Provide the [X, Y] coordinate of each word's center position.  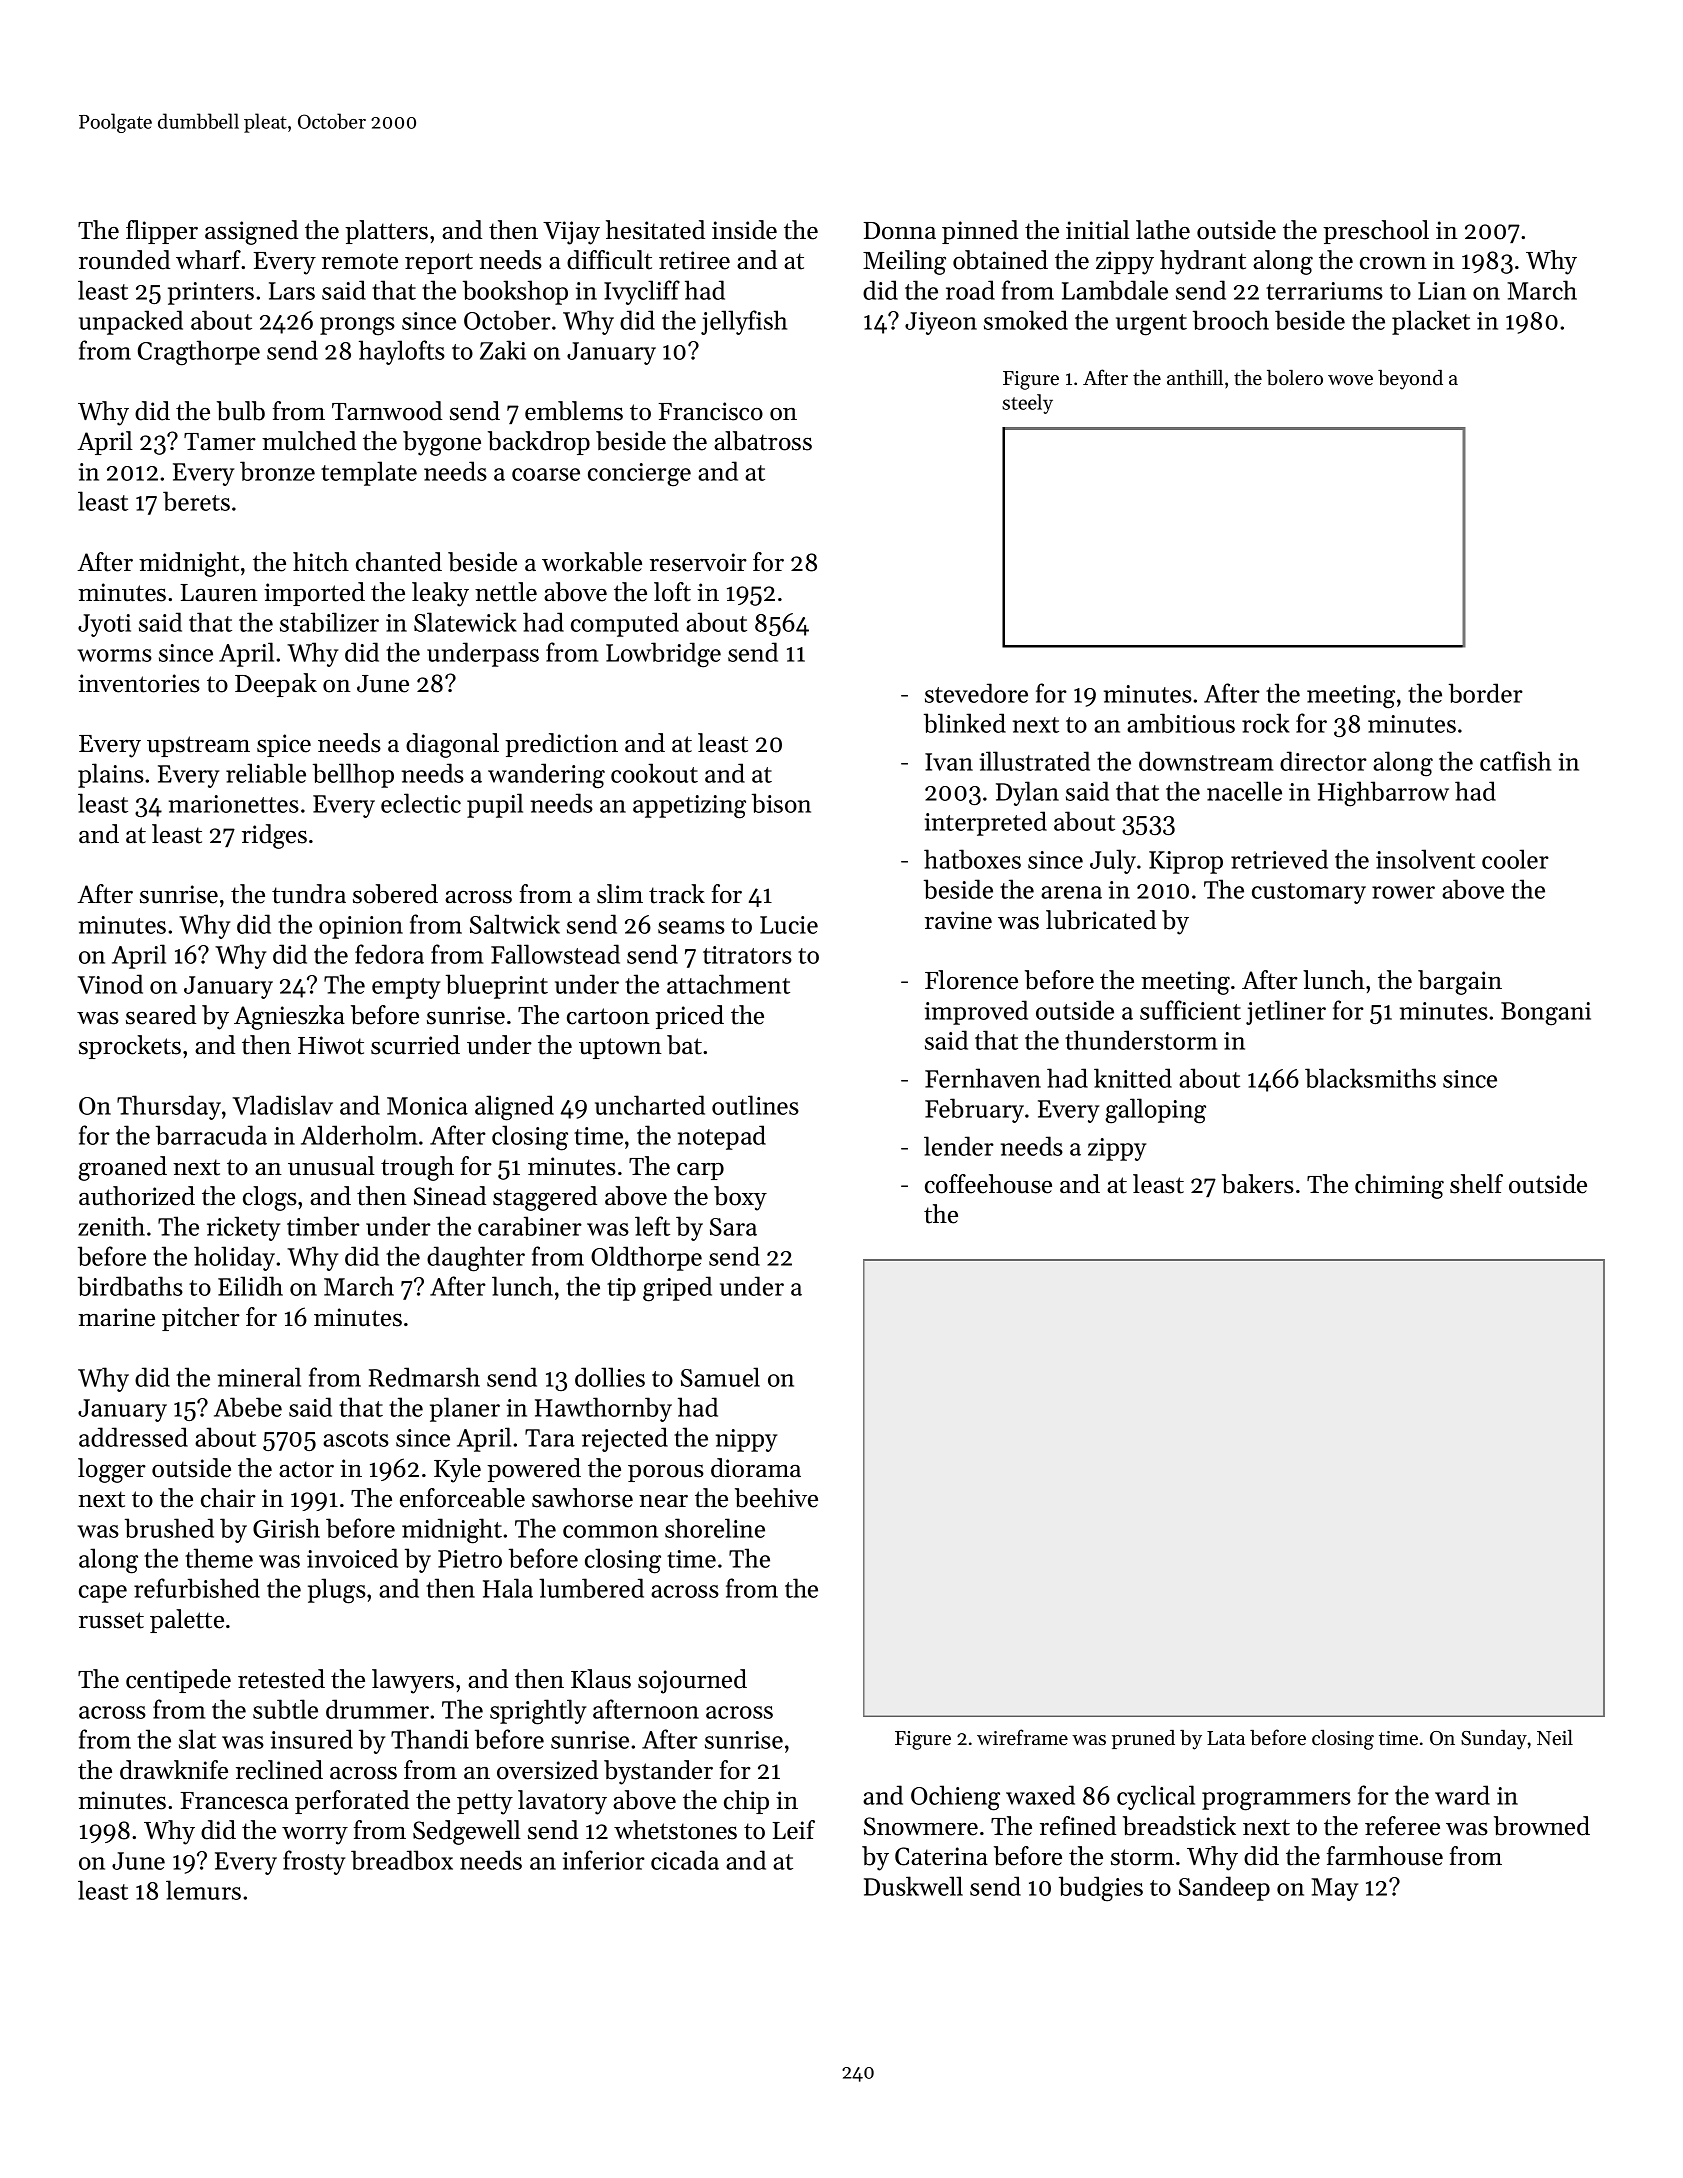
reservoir [698, 562]
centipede [178, 1681]
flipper [162, 232]
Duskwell [913, 1886]
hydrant [1203, 262]
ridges [274, 836]
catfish [1515, 761]
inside [744, 230]
